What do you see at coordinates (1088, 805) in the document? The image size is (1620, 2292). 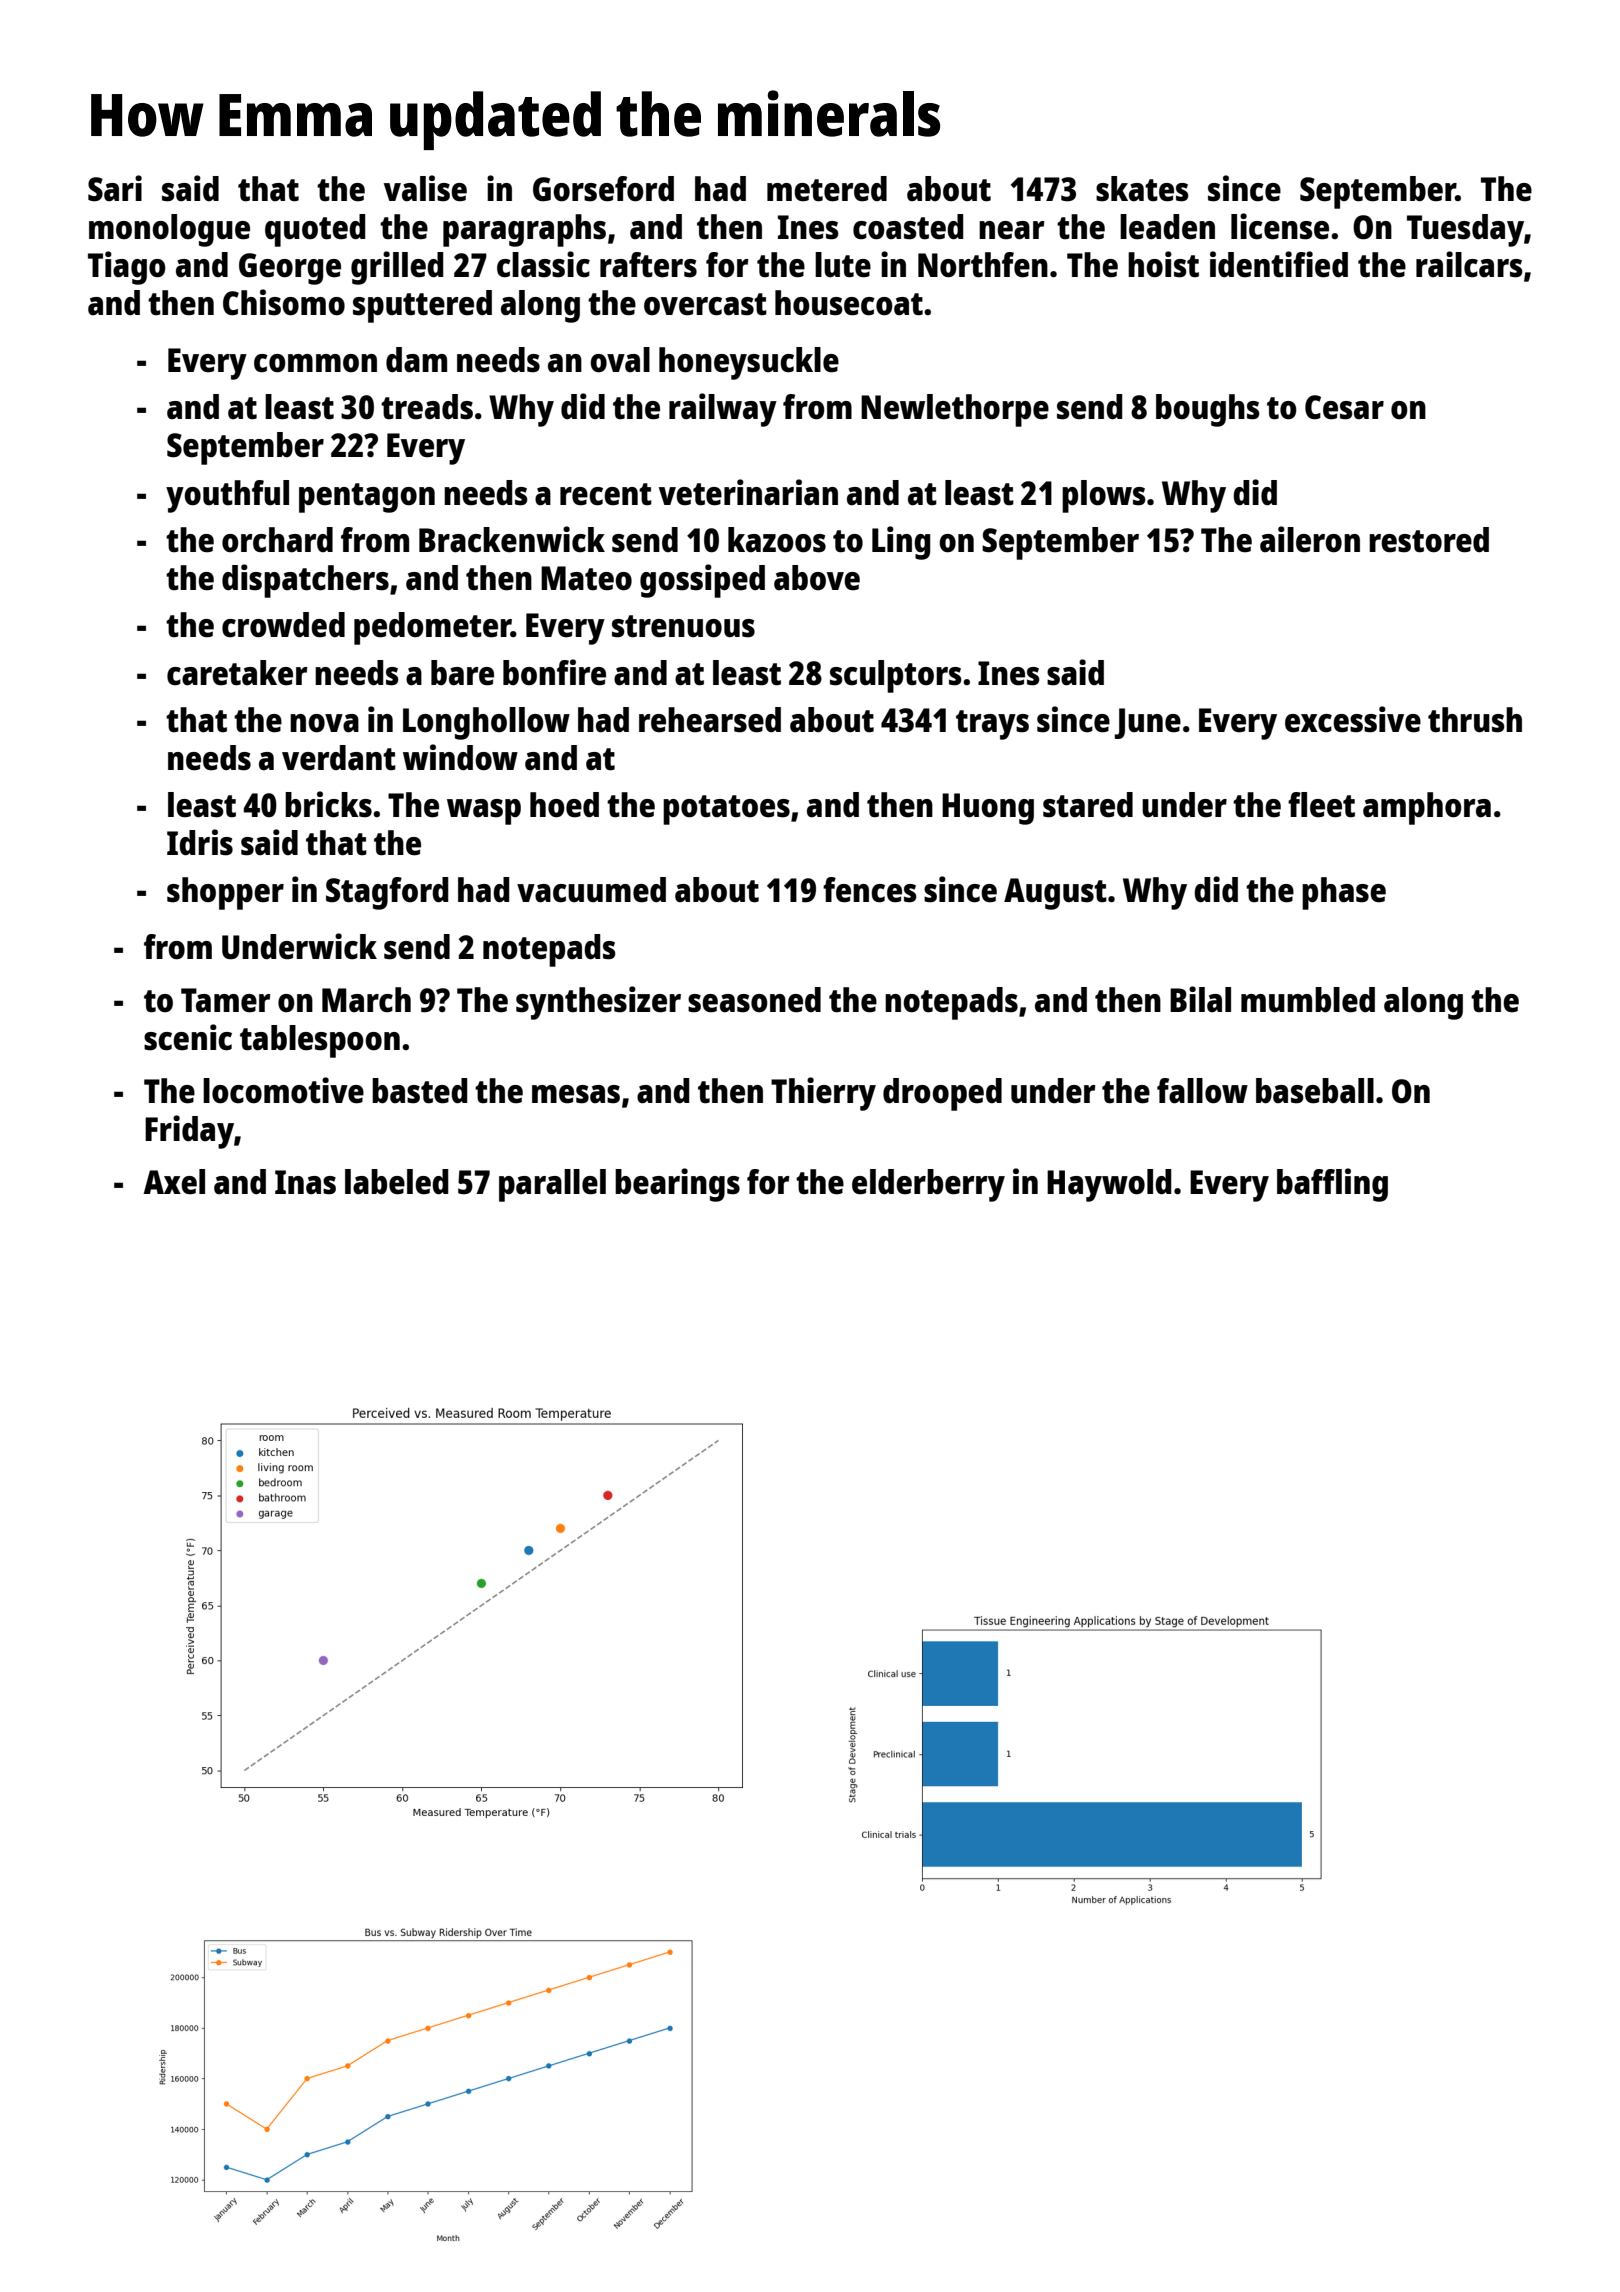 I see `stared` at bounding box center [1088, 805].
